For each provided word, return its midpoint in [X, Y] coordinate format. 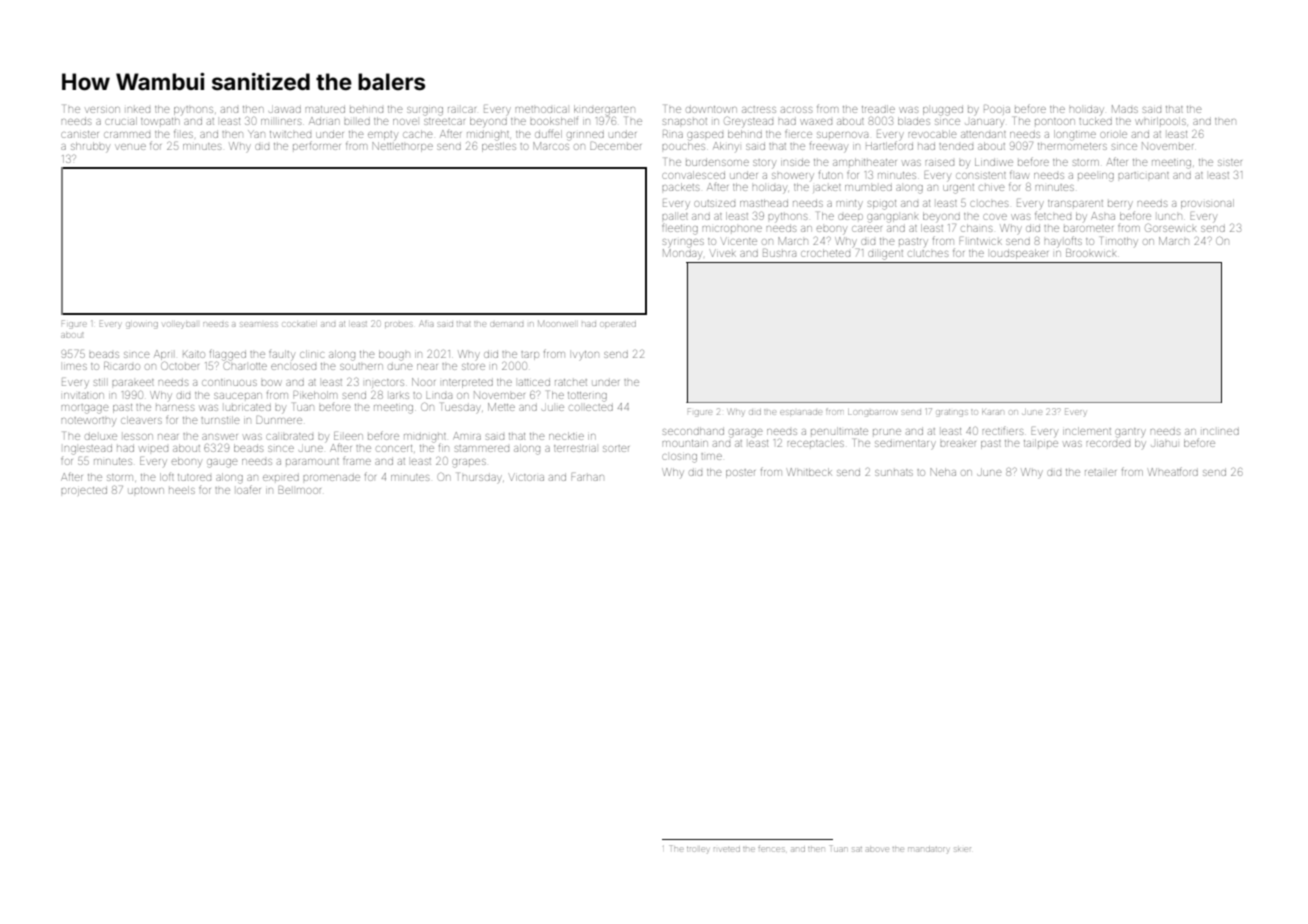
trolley [698, 849]
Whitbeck [809, 472]
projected [84, 491]
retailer [1100, 472]
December [615, 146]
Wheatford [1173, 471]
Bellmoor [299, 490]
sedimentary [905, 444]
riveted [727, 849]
